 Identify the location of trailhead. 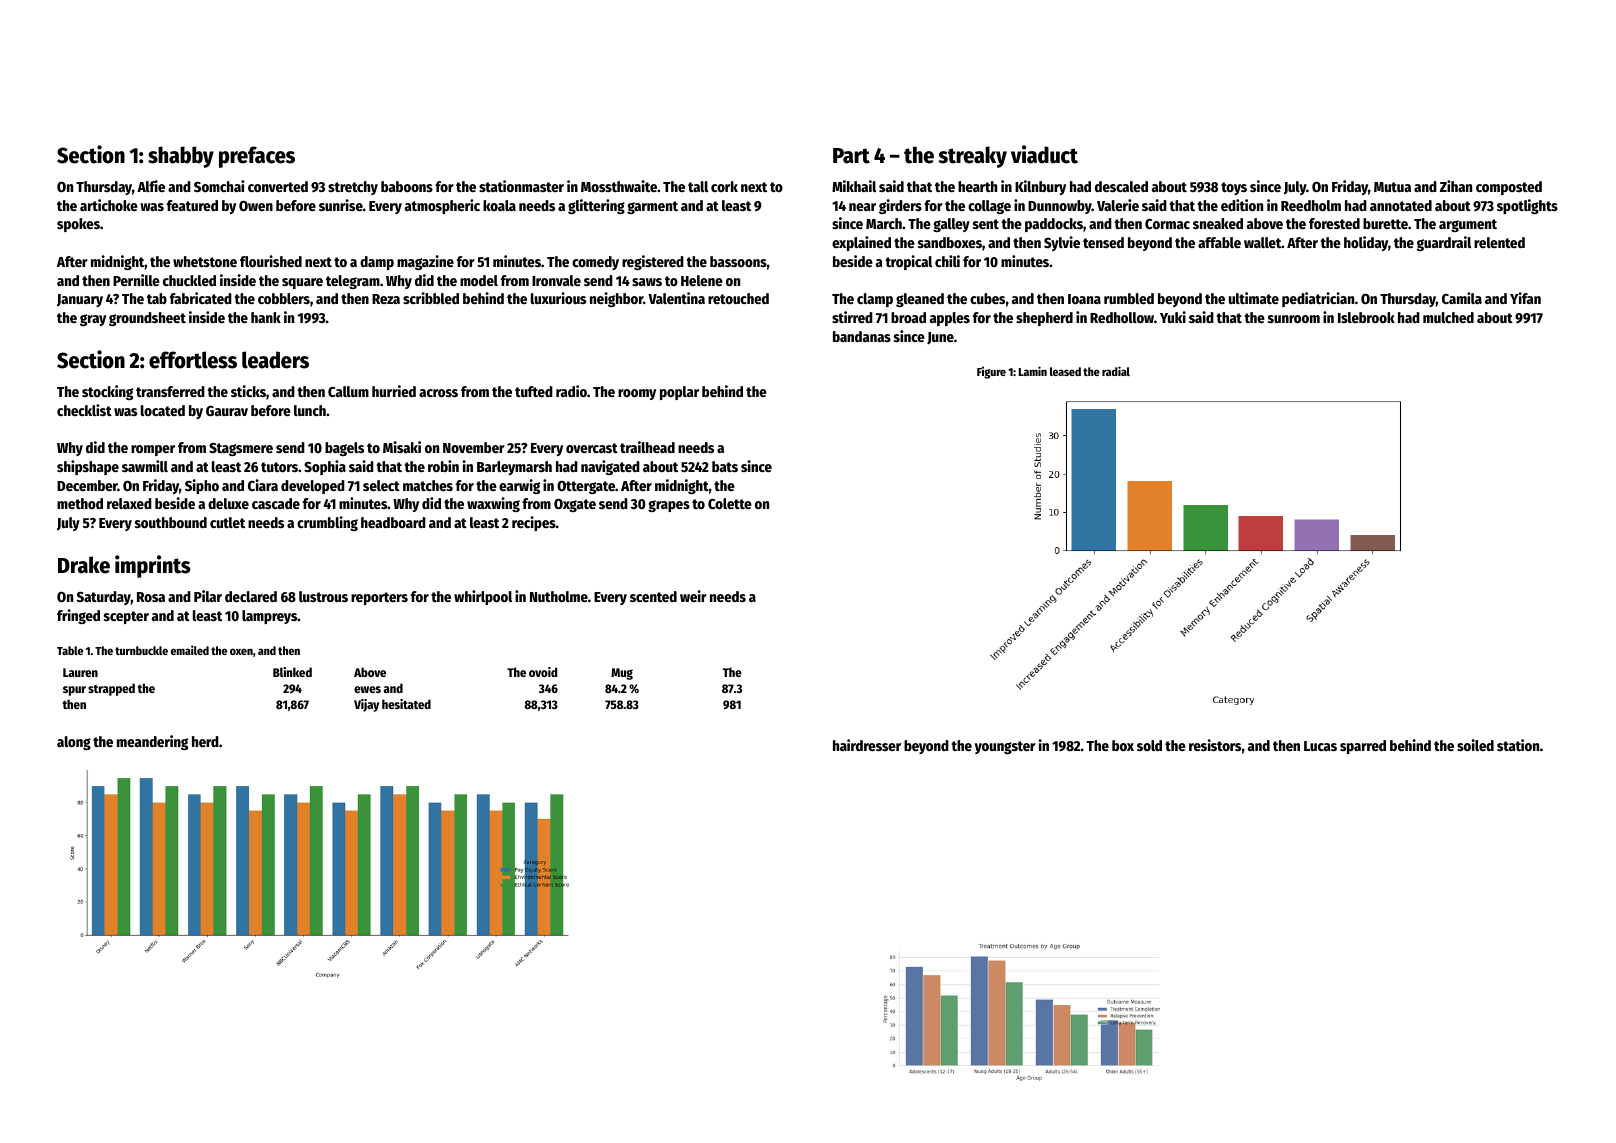
(647, 447).
